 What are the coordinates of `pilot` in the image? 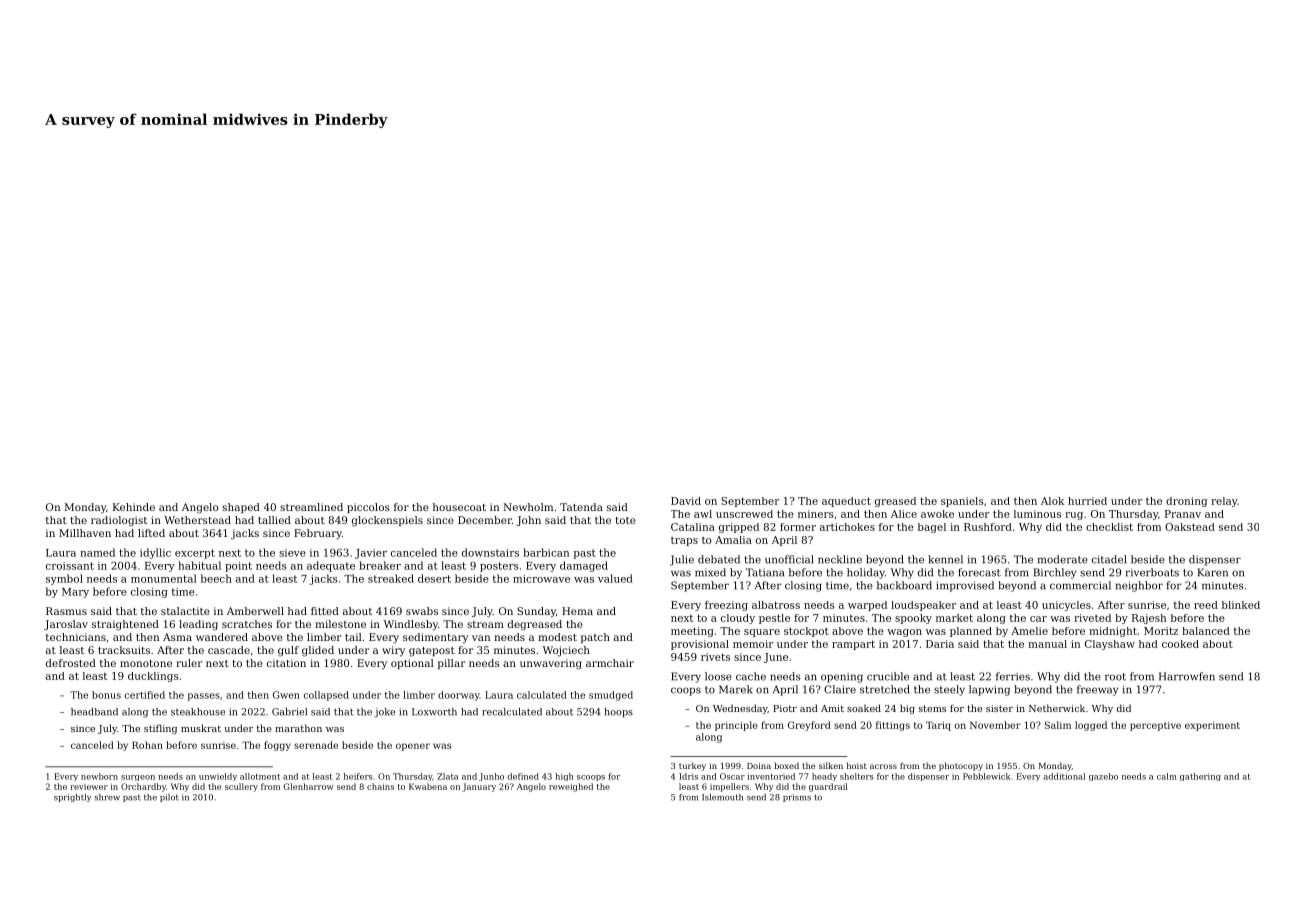 It's located at (169, 798).
